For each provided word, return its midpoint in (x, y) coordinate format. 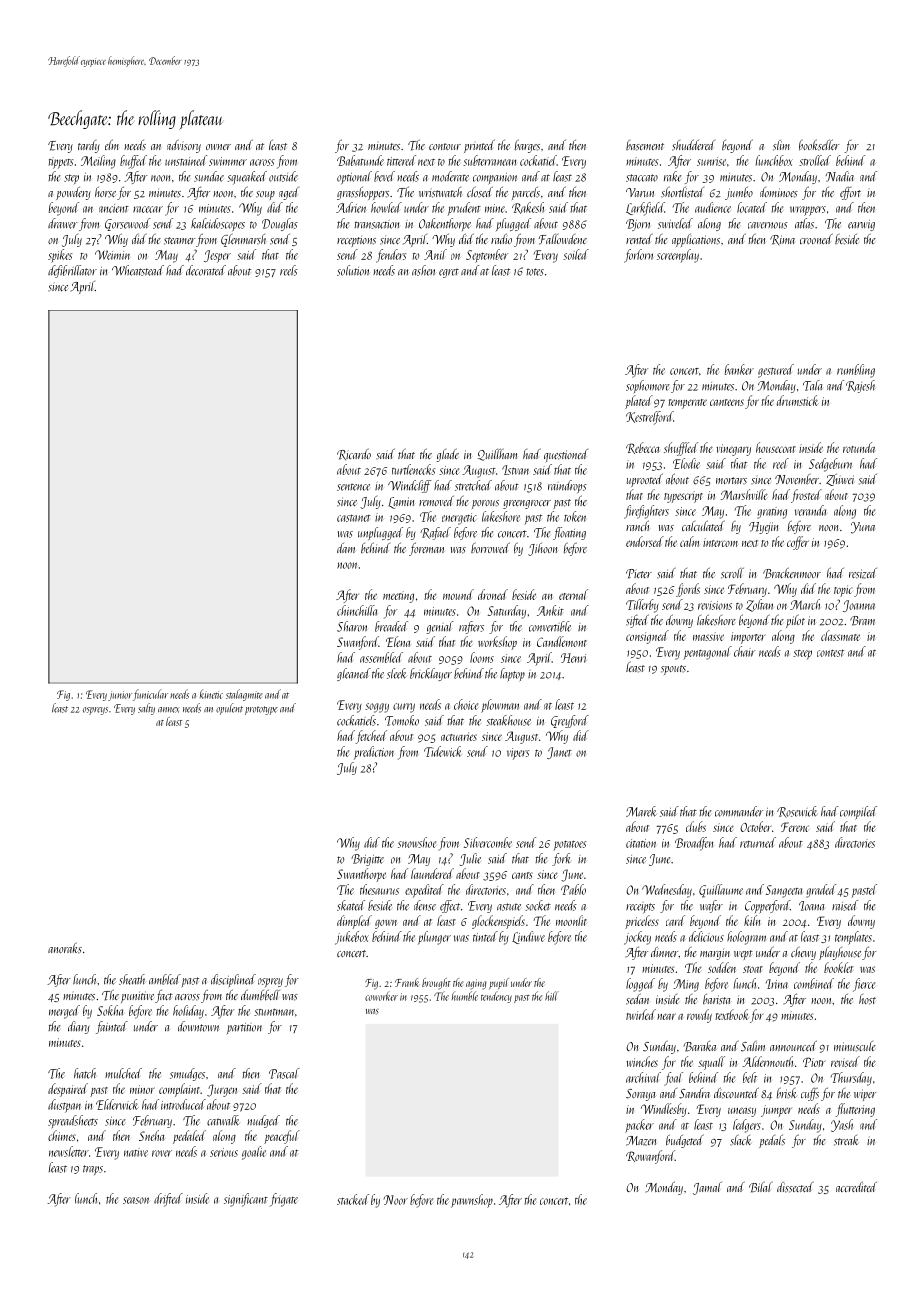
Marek (641, 811)
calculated (703, 525)
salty (146, 709)
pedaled (189, 1137)
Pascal (284, 1073)
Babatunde (360, 160)
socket (538, 905)
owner (218, 147)
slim (781, 145)
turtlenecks (413, 469)
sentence (353, 487)
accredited (856, 1186)
